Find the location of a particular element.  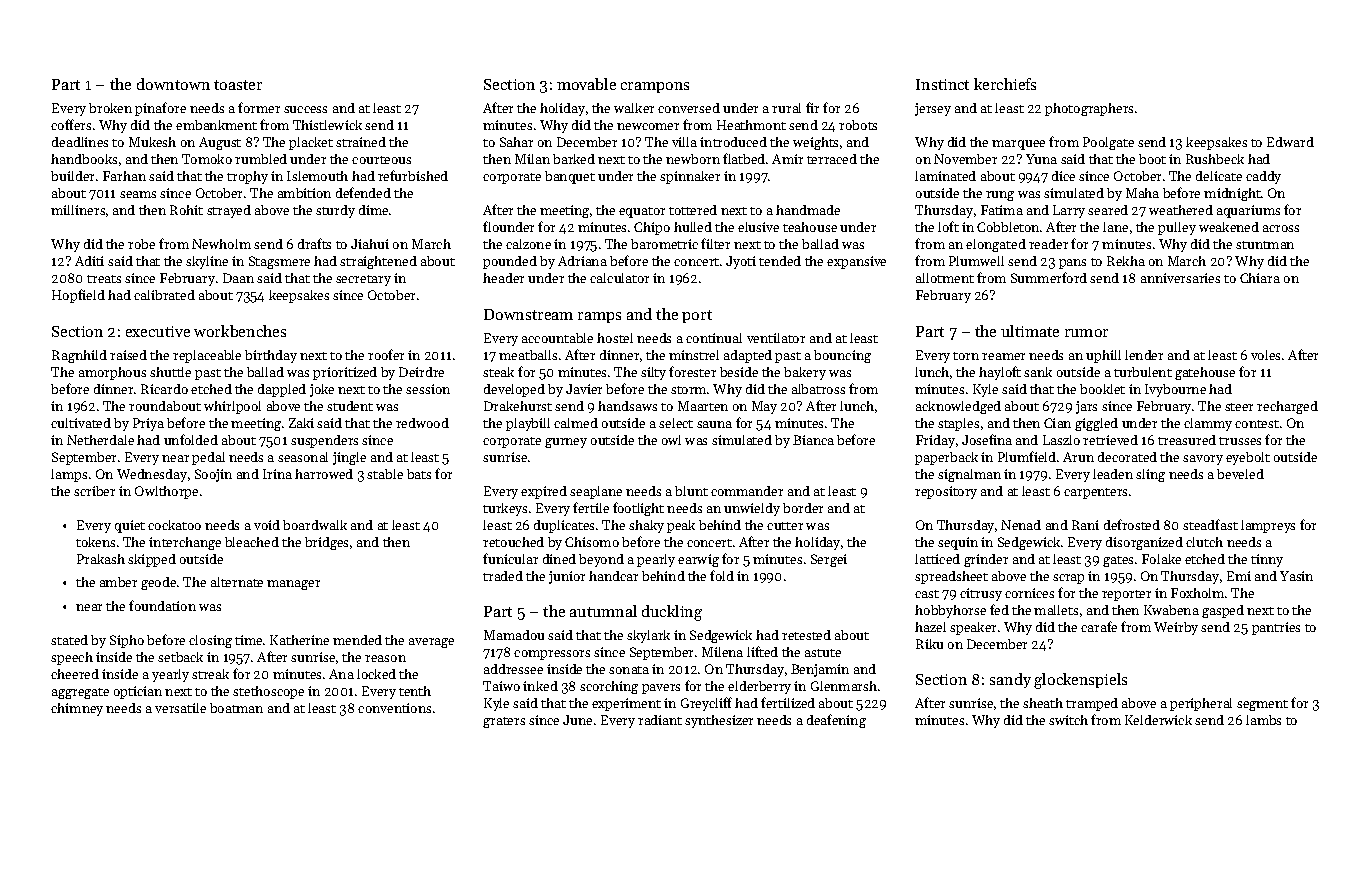

mended is located at coordinates (357, 640).
